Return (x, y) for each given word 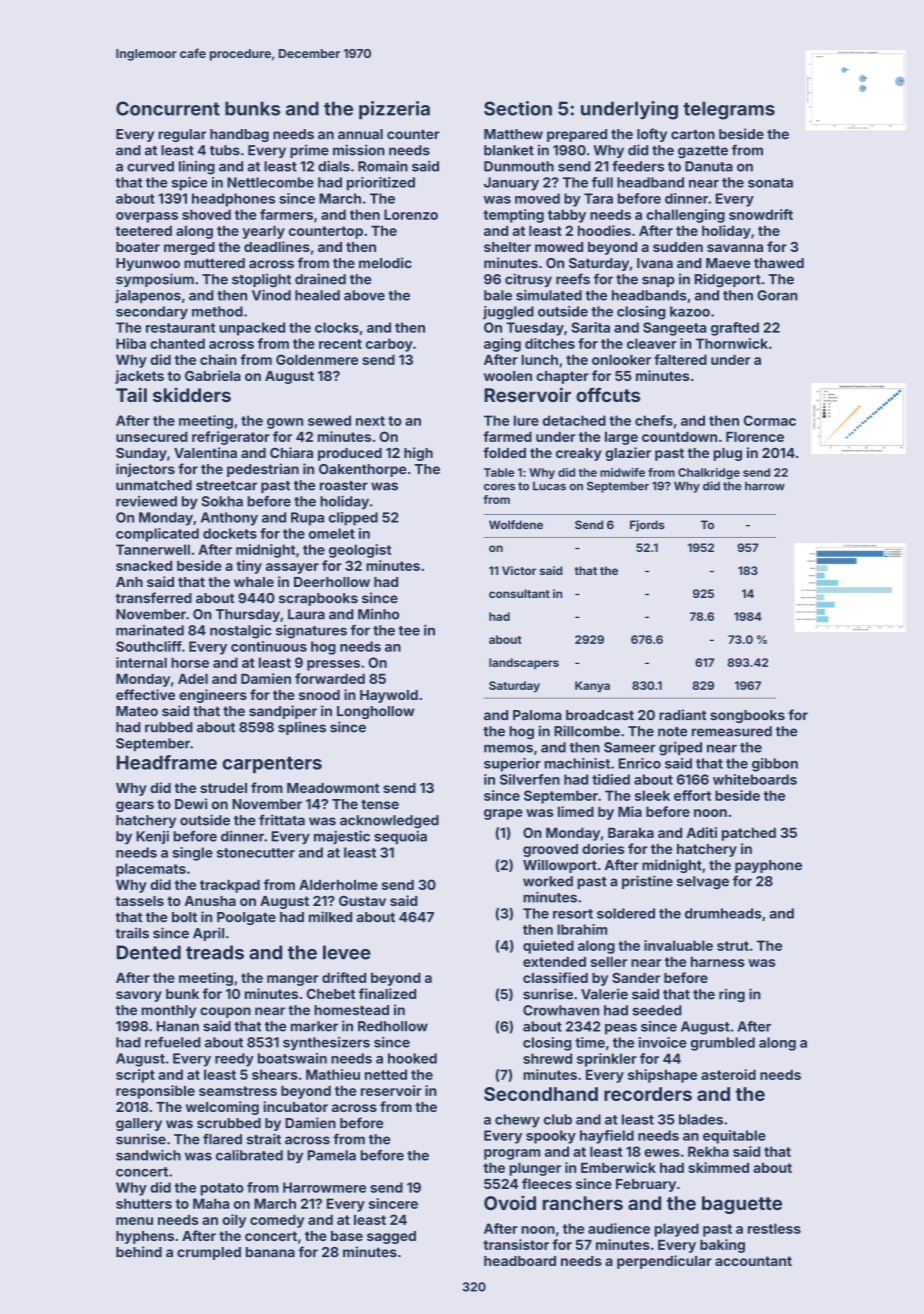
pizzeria (394, 110)
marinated (150, 630)
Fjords (647, 526)
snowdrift (761, 214)
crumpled (209, 1253)
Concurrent (168, 108)
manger (293, 980)
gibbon (775, 765)
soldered (626, 913)
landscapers (524, 664)
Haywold (389, 696)
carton (693, 134)
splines (302, 728)
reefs (573, 279)
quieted (548, 947)
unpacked (252, 329)
